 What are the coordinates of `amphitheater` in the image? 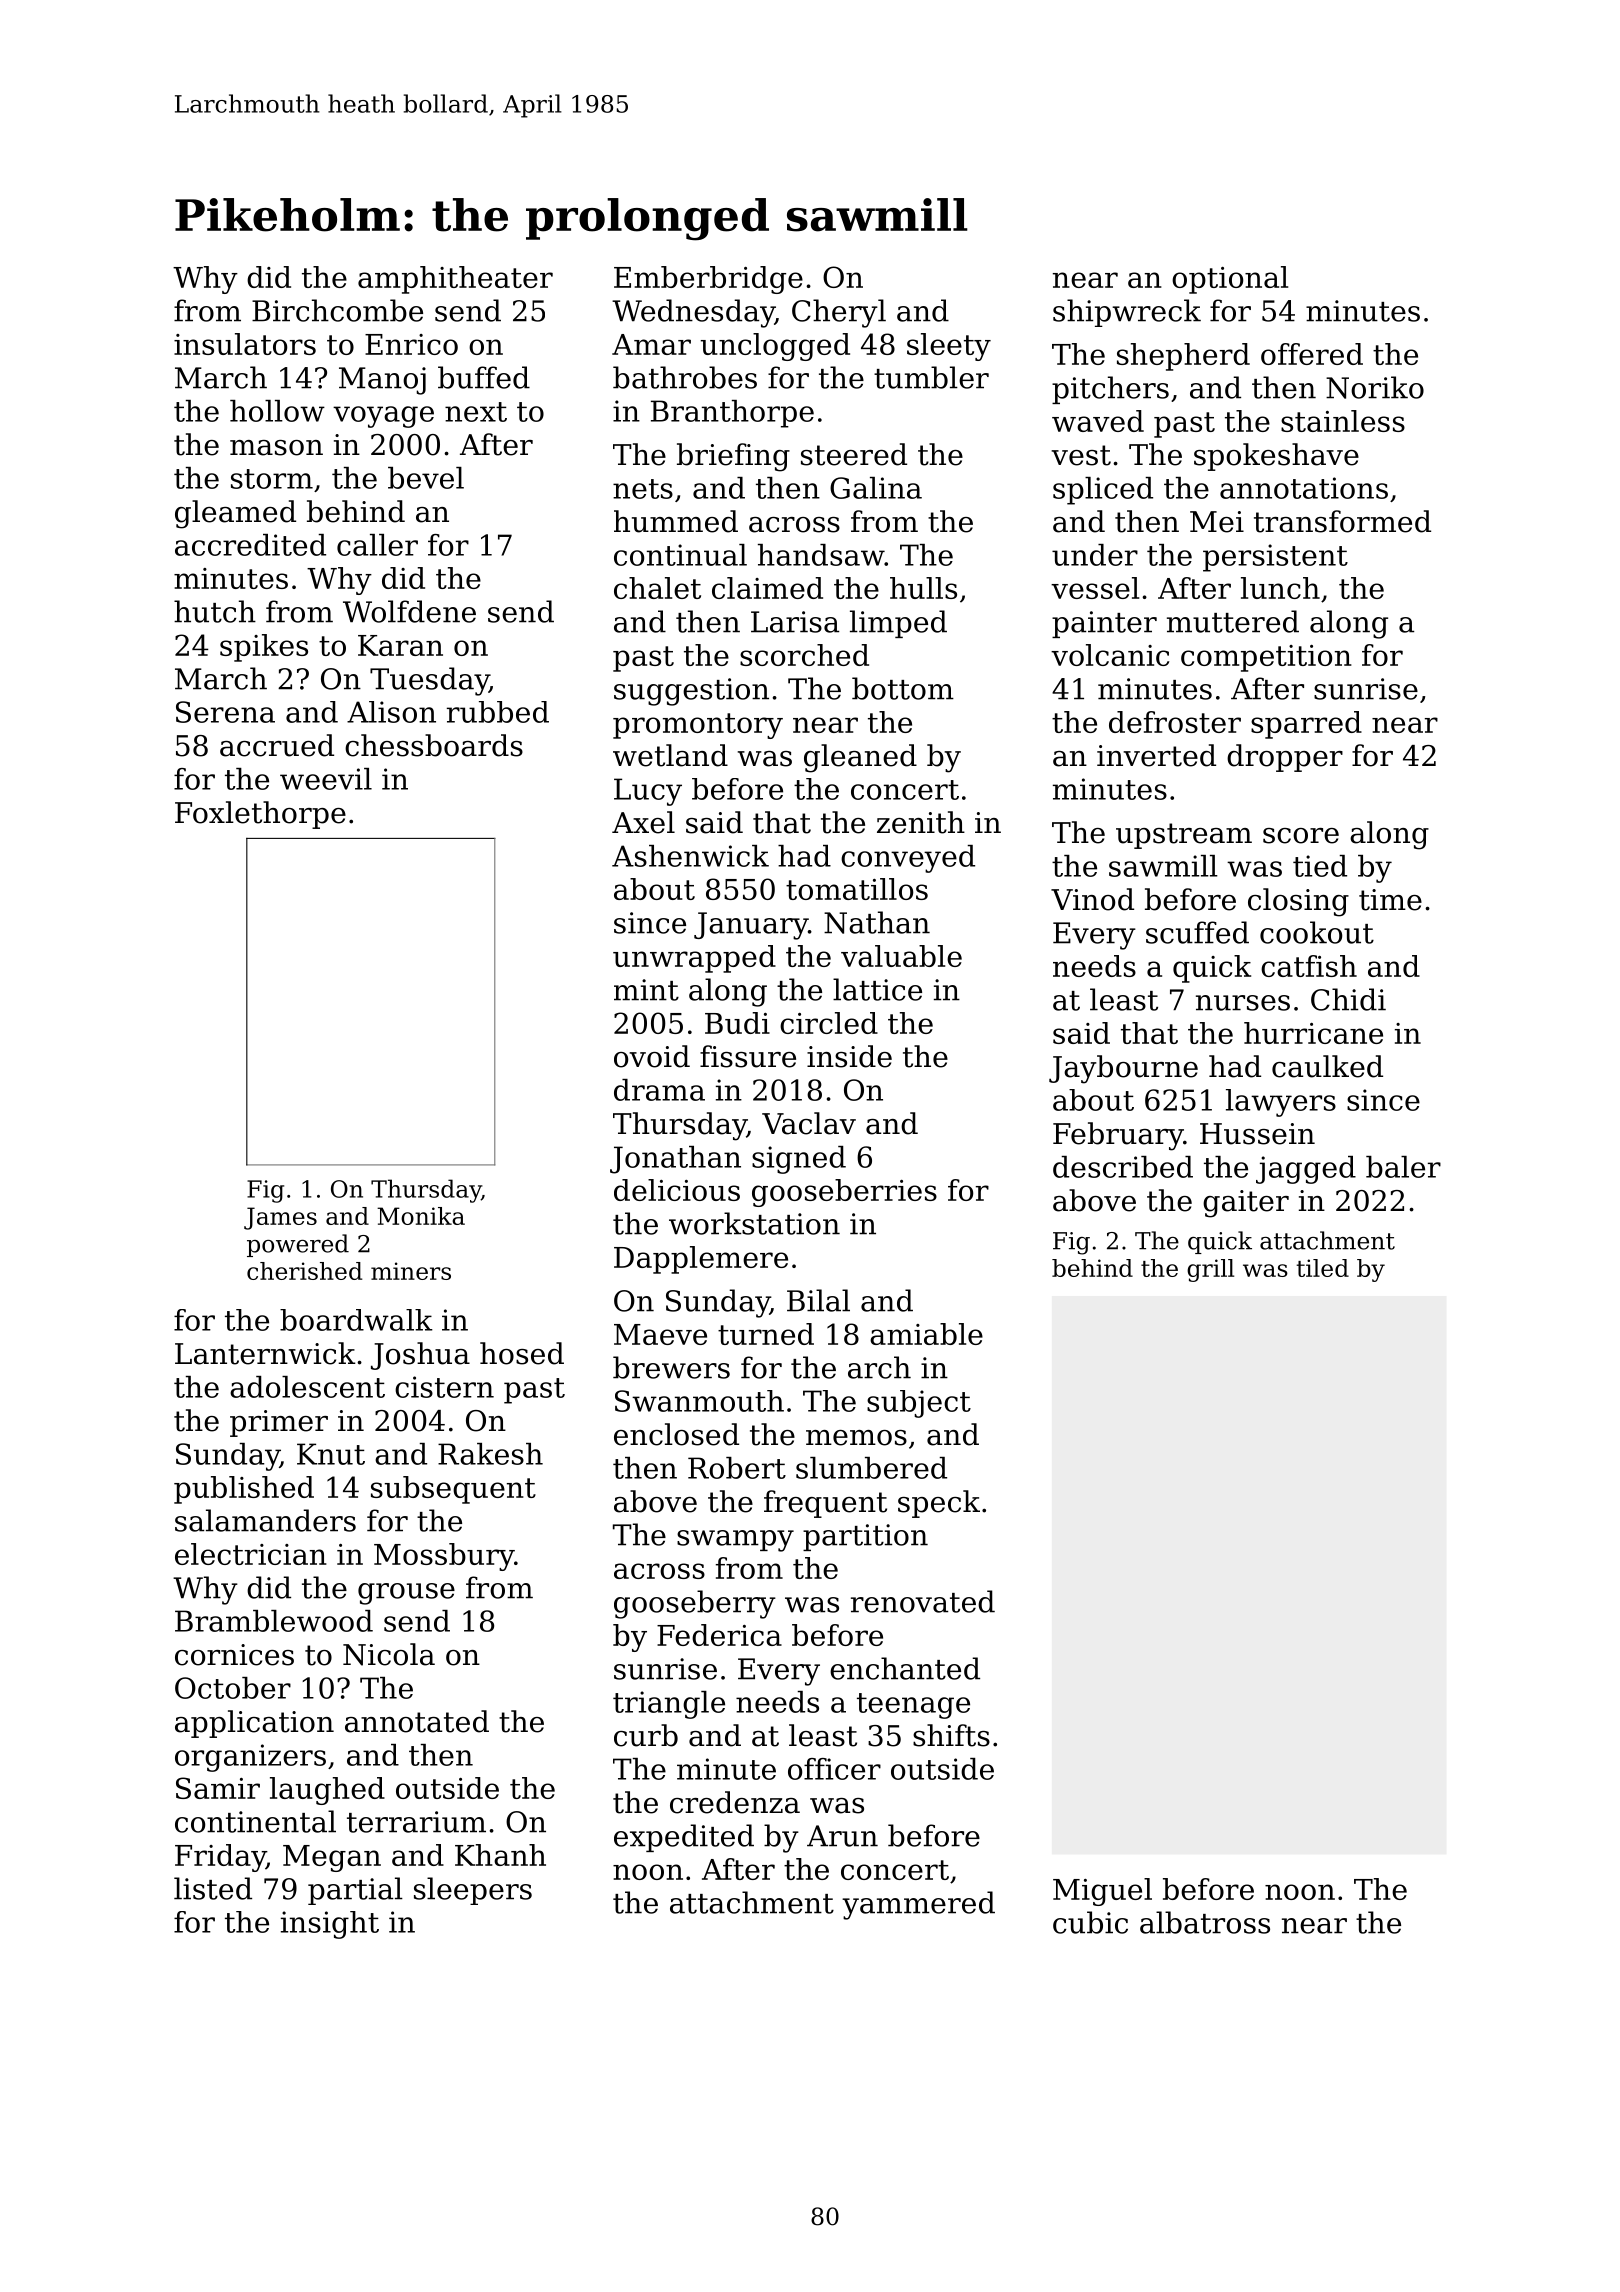 It's located at (455, 280).
